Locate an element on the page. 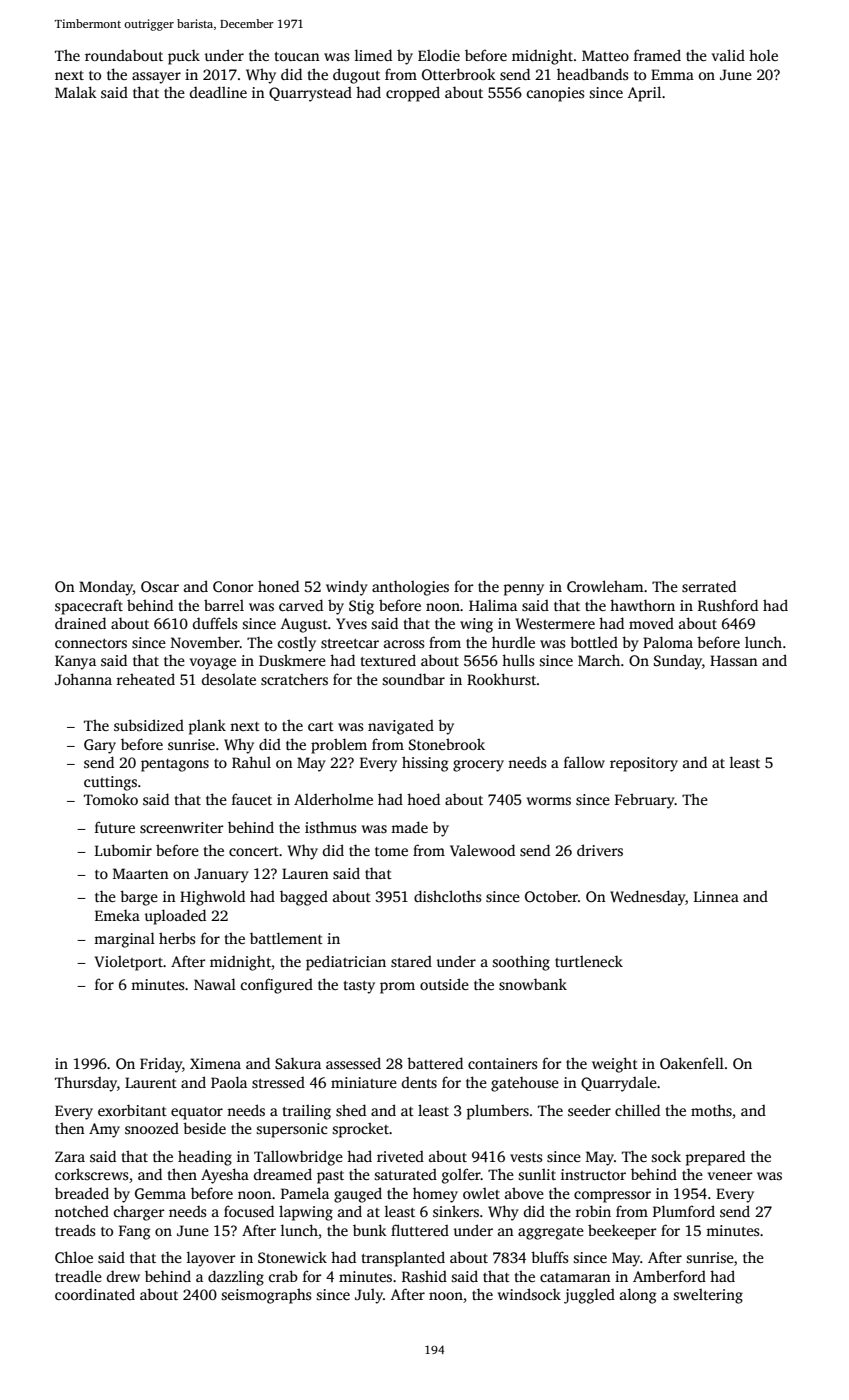 The width and height of the image is (849, 1400). beside is located at coordinates (204, 1128).
